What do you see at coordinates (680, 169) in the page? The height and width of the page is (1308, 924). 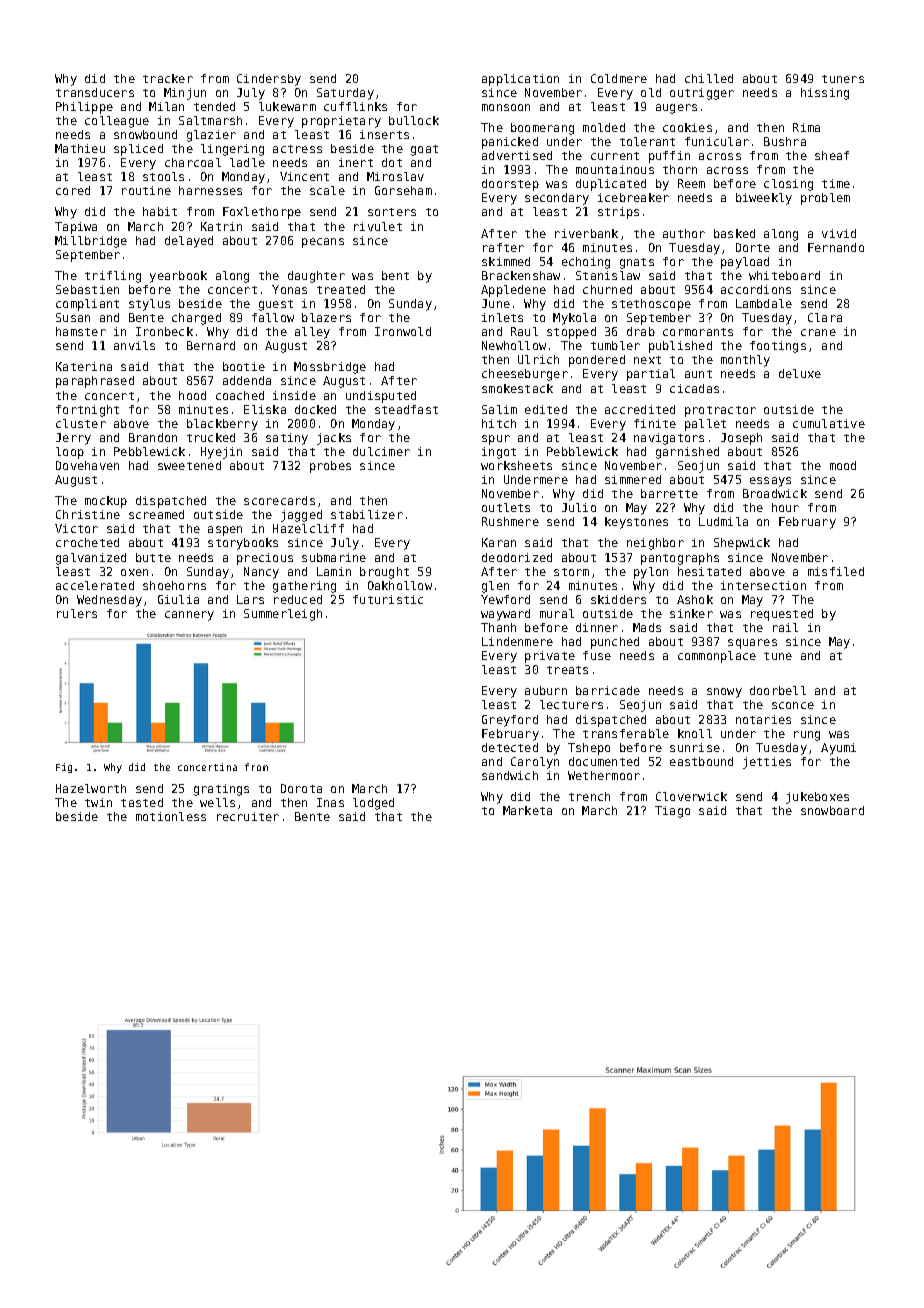 I see `thorn` at bounding box center [680, 169].
